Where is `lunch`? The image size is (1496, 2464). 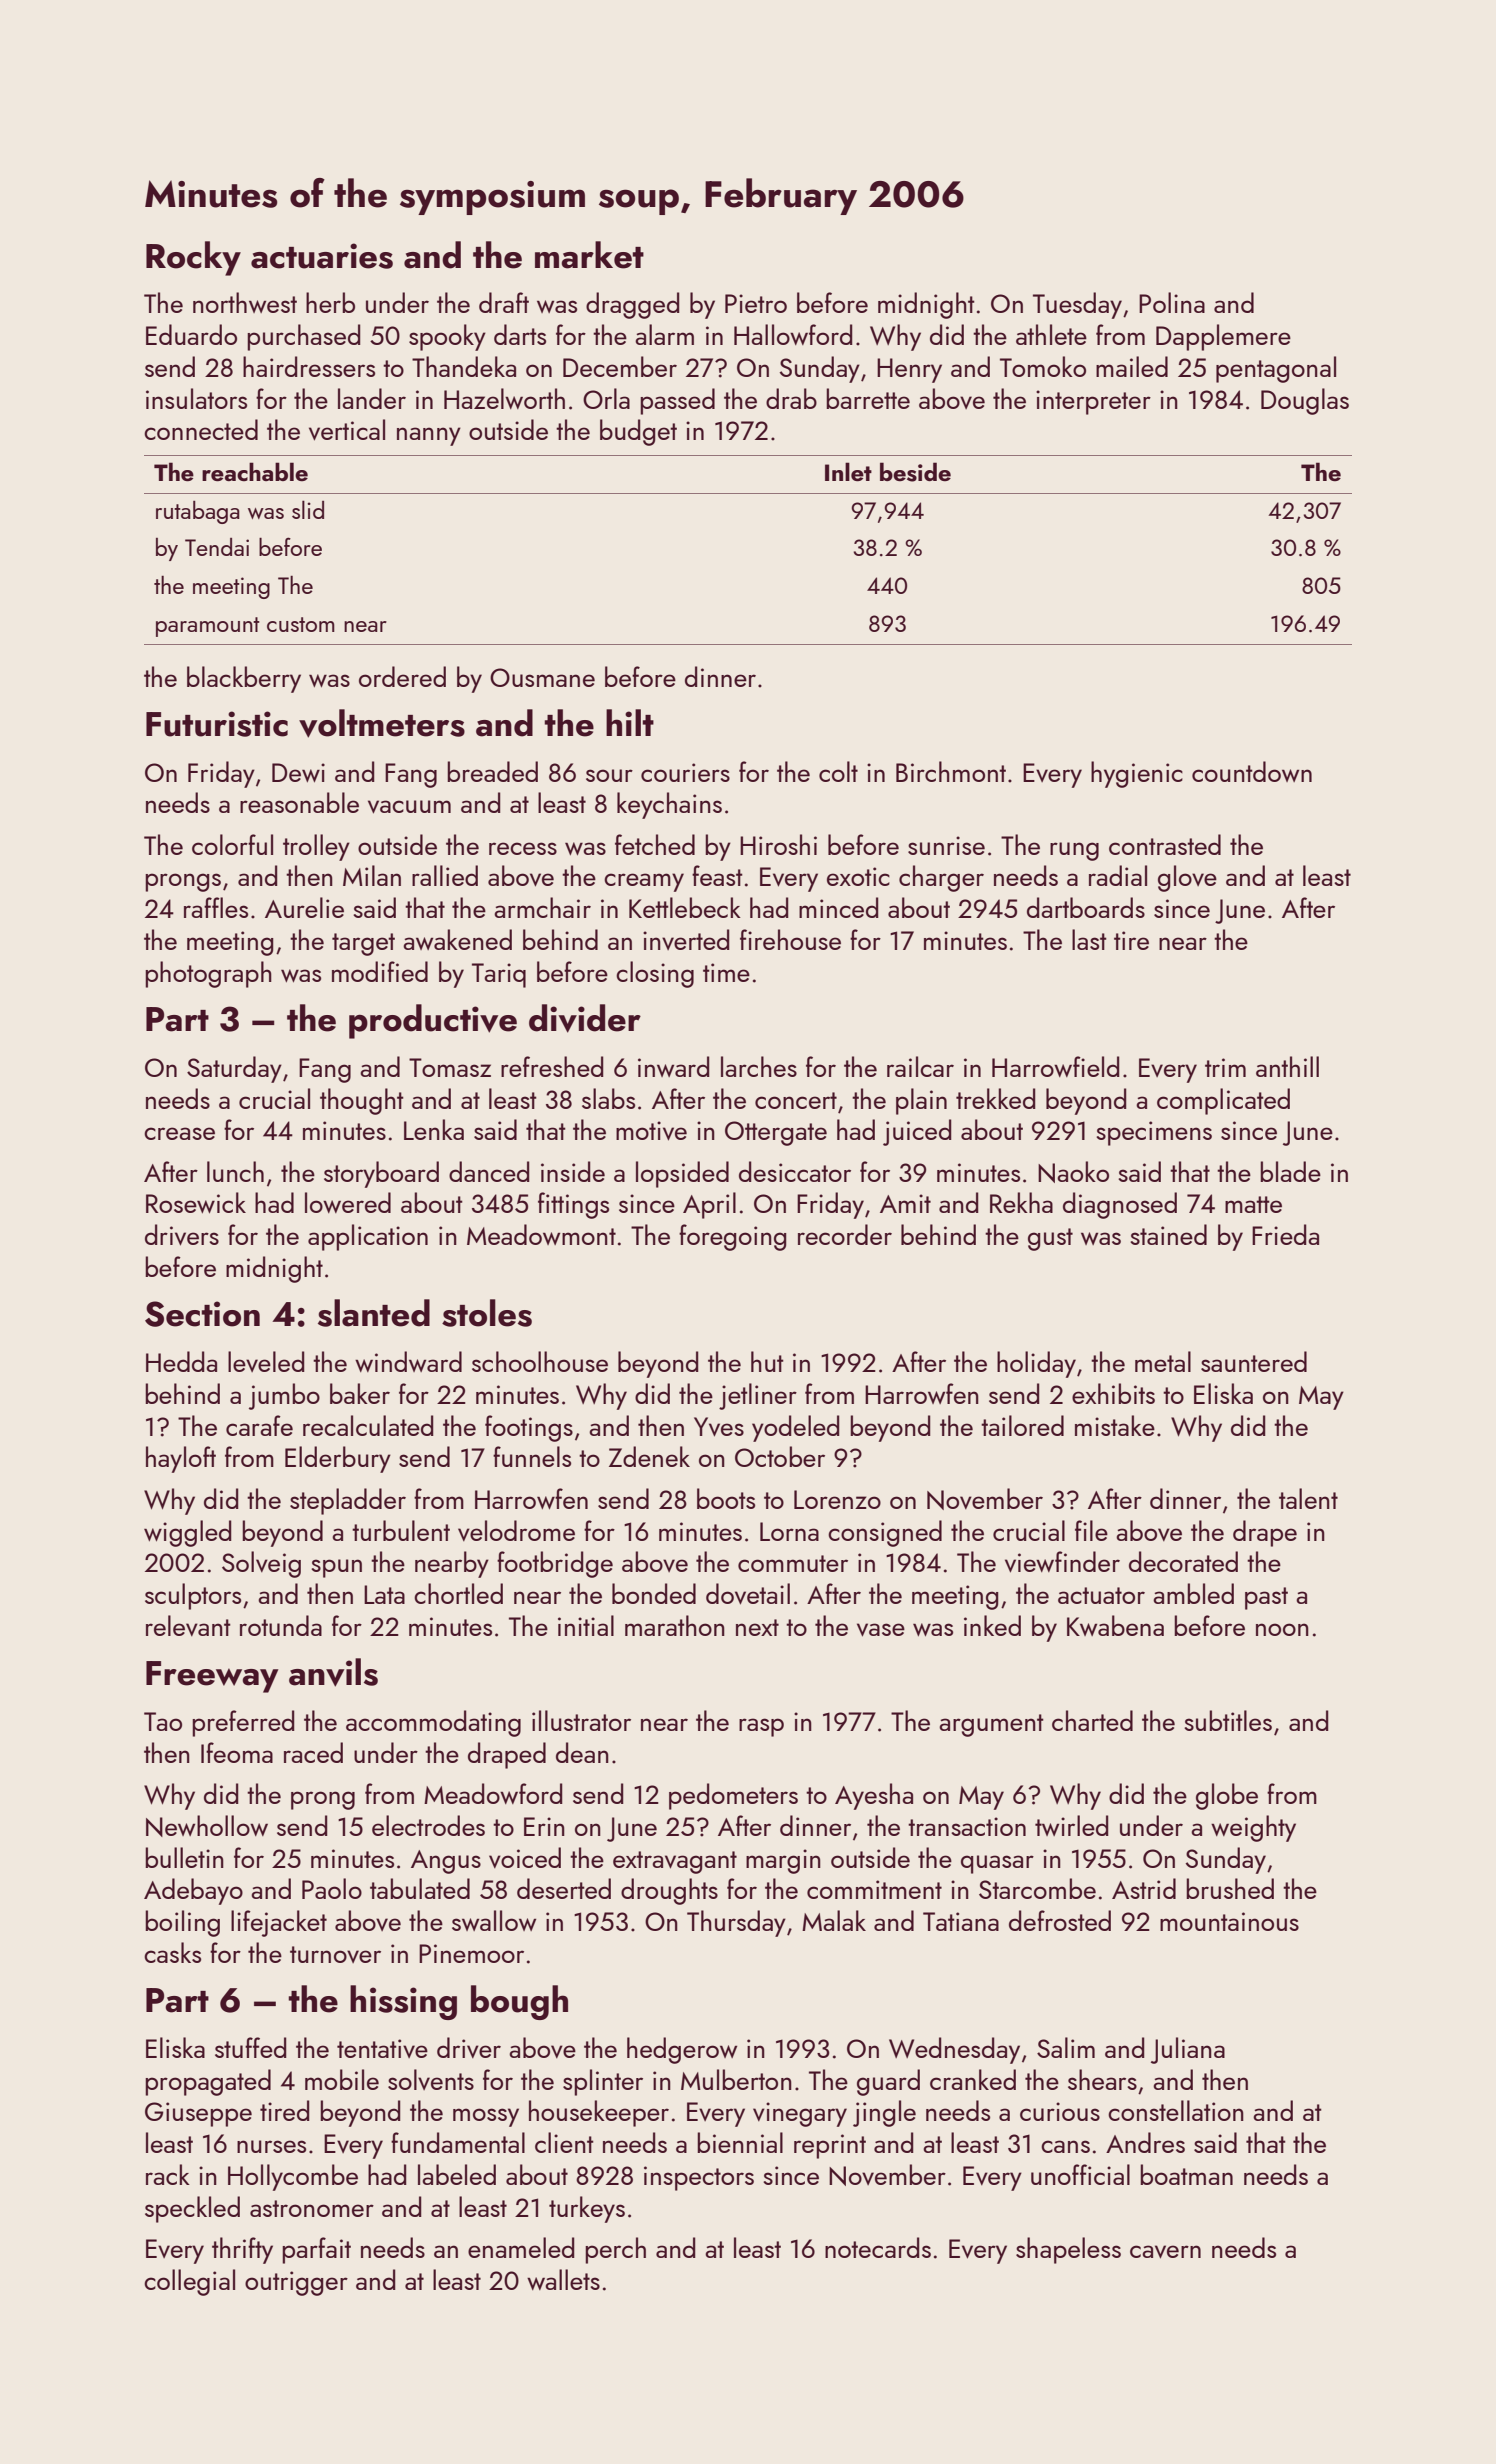 lunch is located at coordinates (235, 1171).
